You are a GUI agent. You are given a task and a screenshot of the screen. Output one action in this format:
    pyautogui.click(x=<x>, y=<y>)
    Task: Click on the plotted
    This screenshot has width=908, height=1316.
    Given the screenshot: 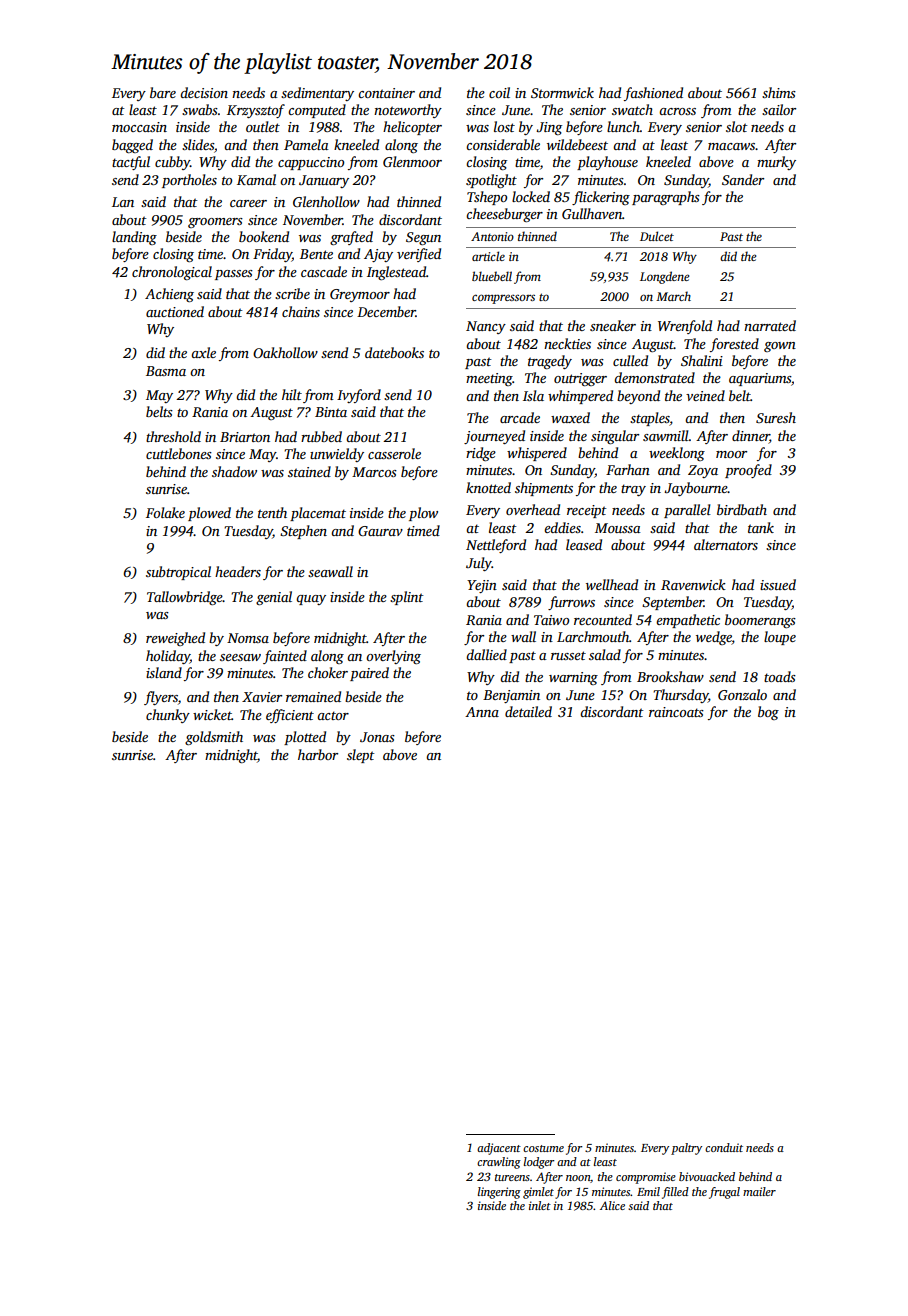 What is the action you would take?
    pyautogui.click(x=305, y=738)
